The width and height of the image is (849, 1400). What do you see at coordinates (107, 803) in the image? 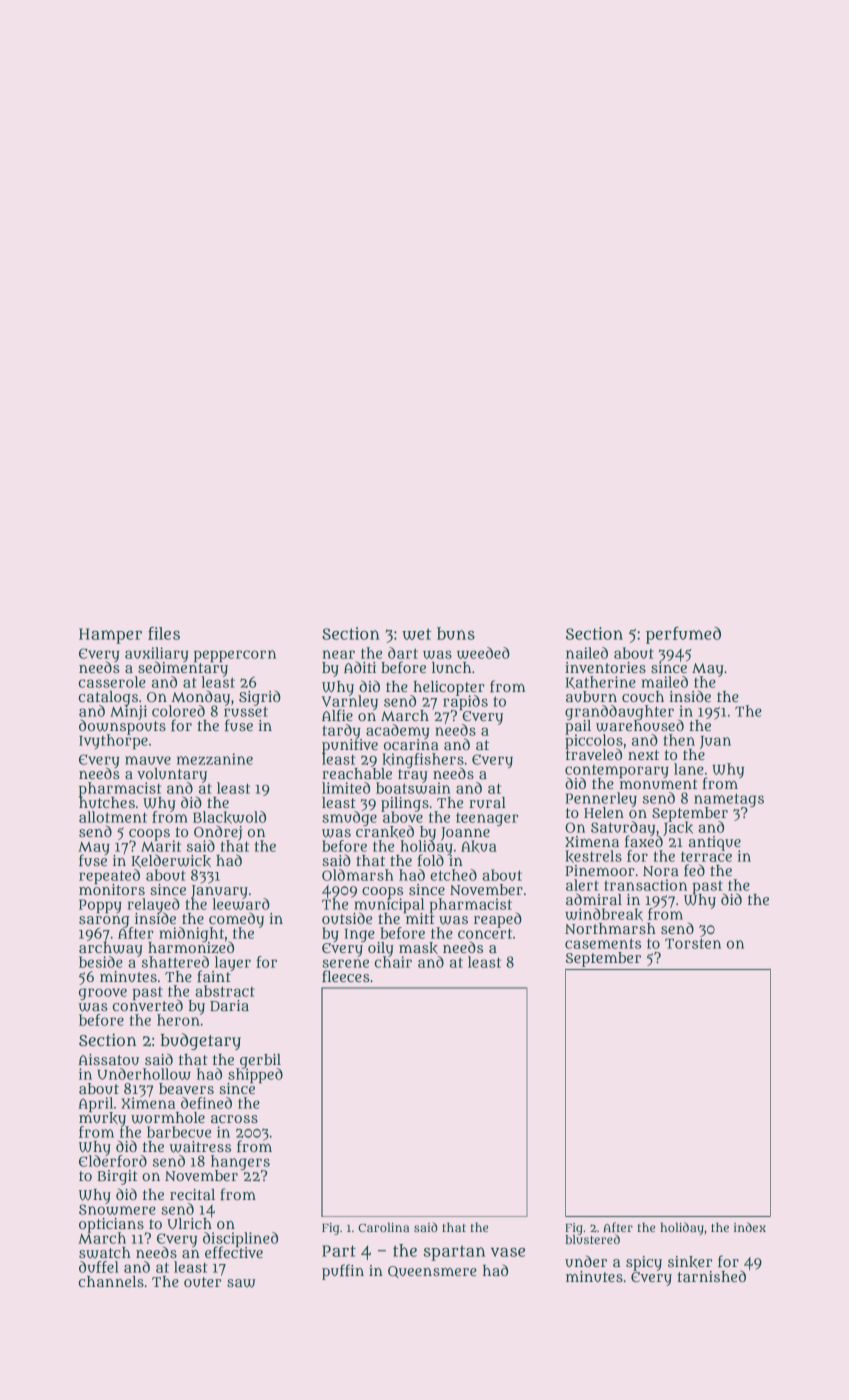
I see `hutches` at bounding box center [107, 803].
